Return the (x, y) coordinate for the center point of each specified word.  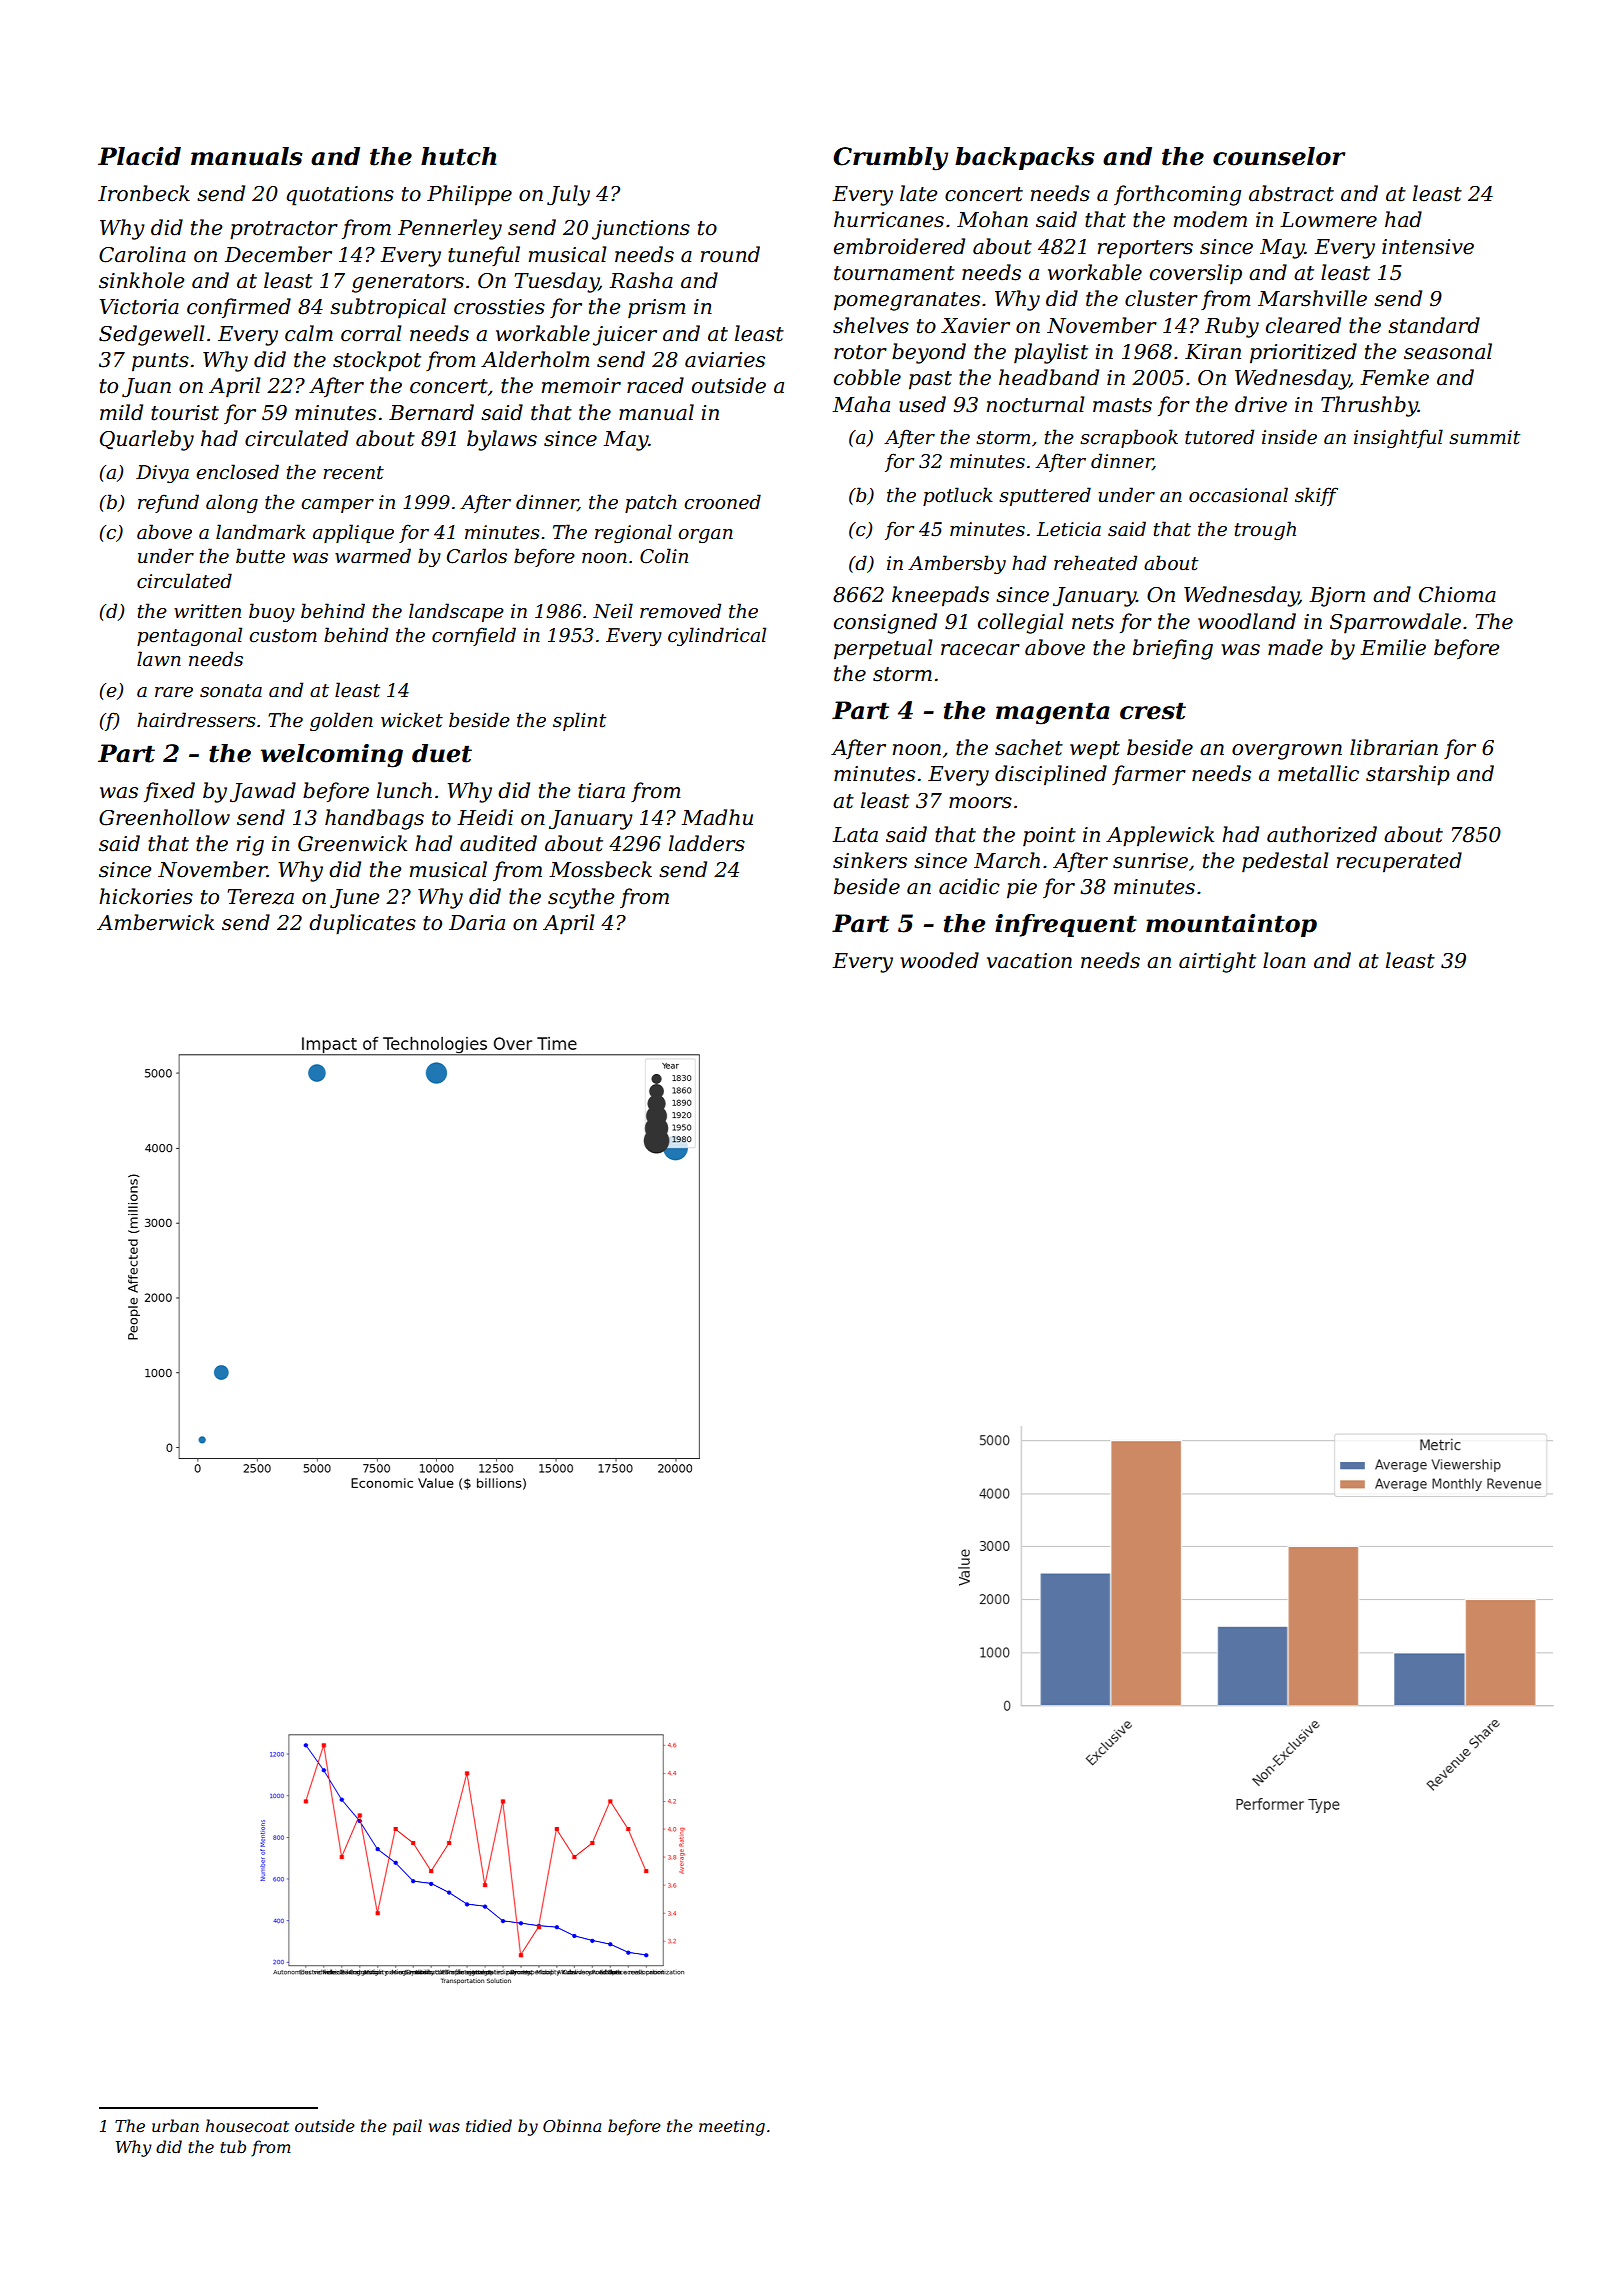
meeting (732, 2128)
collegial (1020, 623)
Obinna (572, 2125)
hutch (458, 156)
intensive (1428, 247)
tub (233, 2146)
